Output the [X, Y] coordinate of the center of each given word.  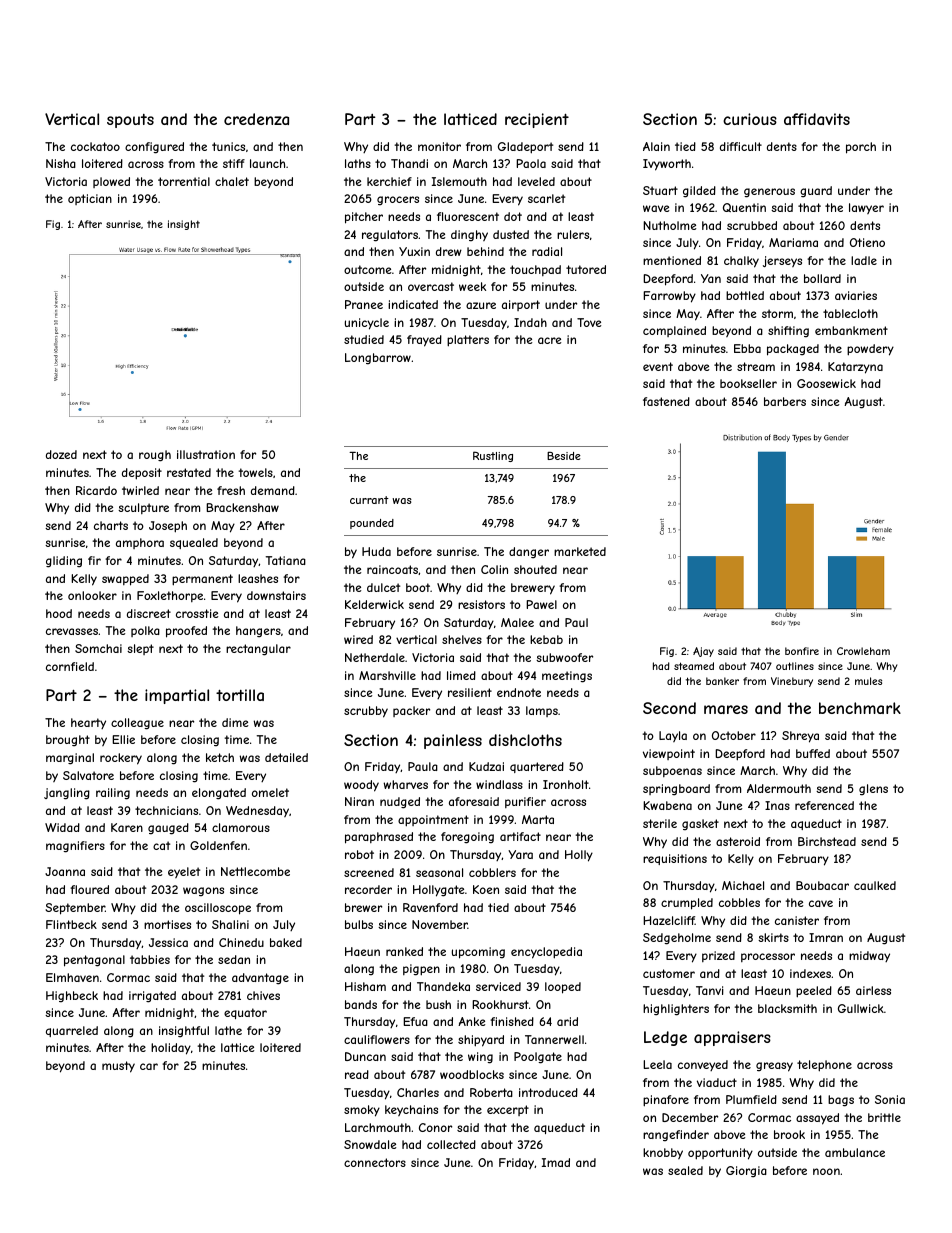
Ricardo [96, 490]
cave [821, 903]
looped [563, 988]
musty [118, 1067]
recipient [537, 120]
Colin [494, 569]
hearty [88, 723]
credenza [256, 119]
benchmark [860, 708]
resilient [470, 692]
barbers [785, 401]
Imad [556, 1162]
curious [750, 119]
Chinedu [241, 942]
